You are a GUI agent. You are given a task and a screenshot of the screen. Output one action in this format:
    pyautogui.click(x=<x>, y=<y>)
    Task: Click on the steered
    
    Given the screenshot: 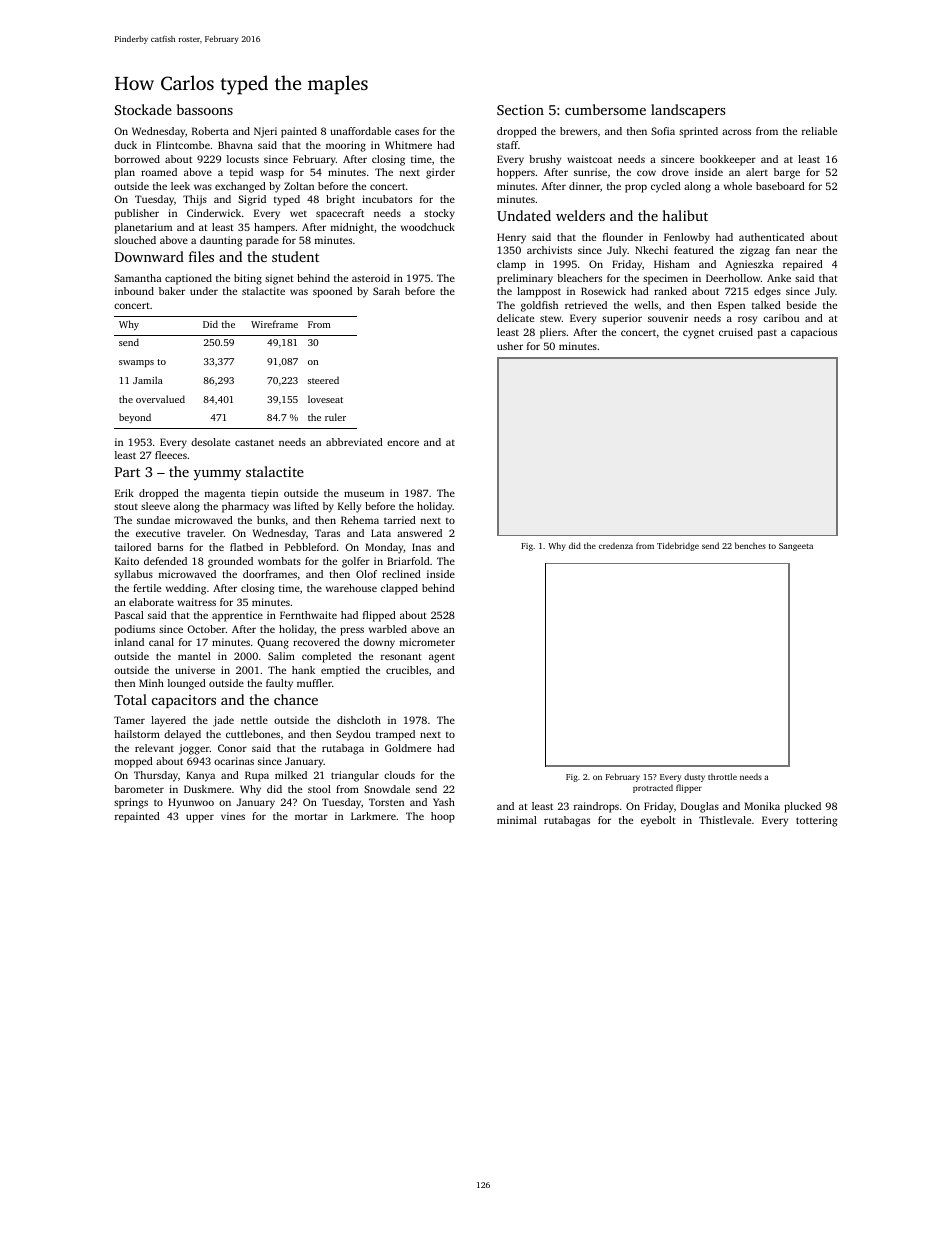 What is the action you would take?
    pyautogui.click(x=323, y=380)
